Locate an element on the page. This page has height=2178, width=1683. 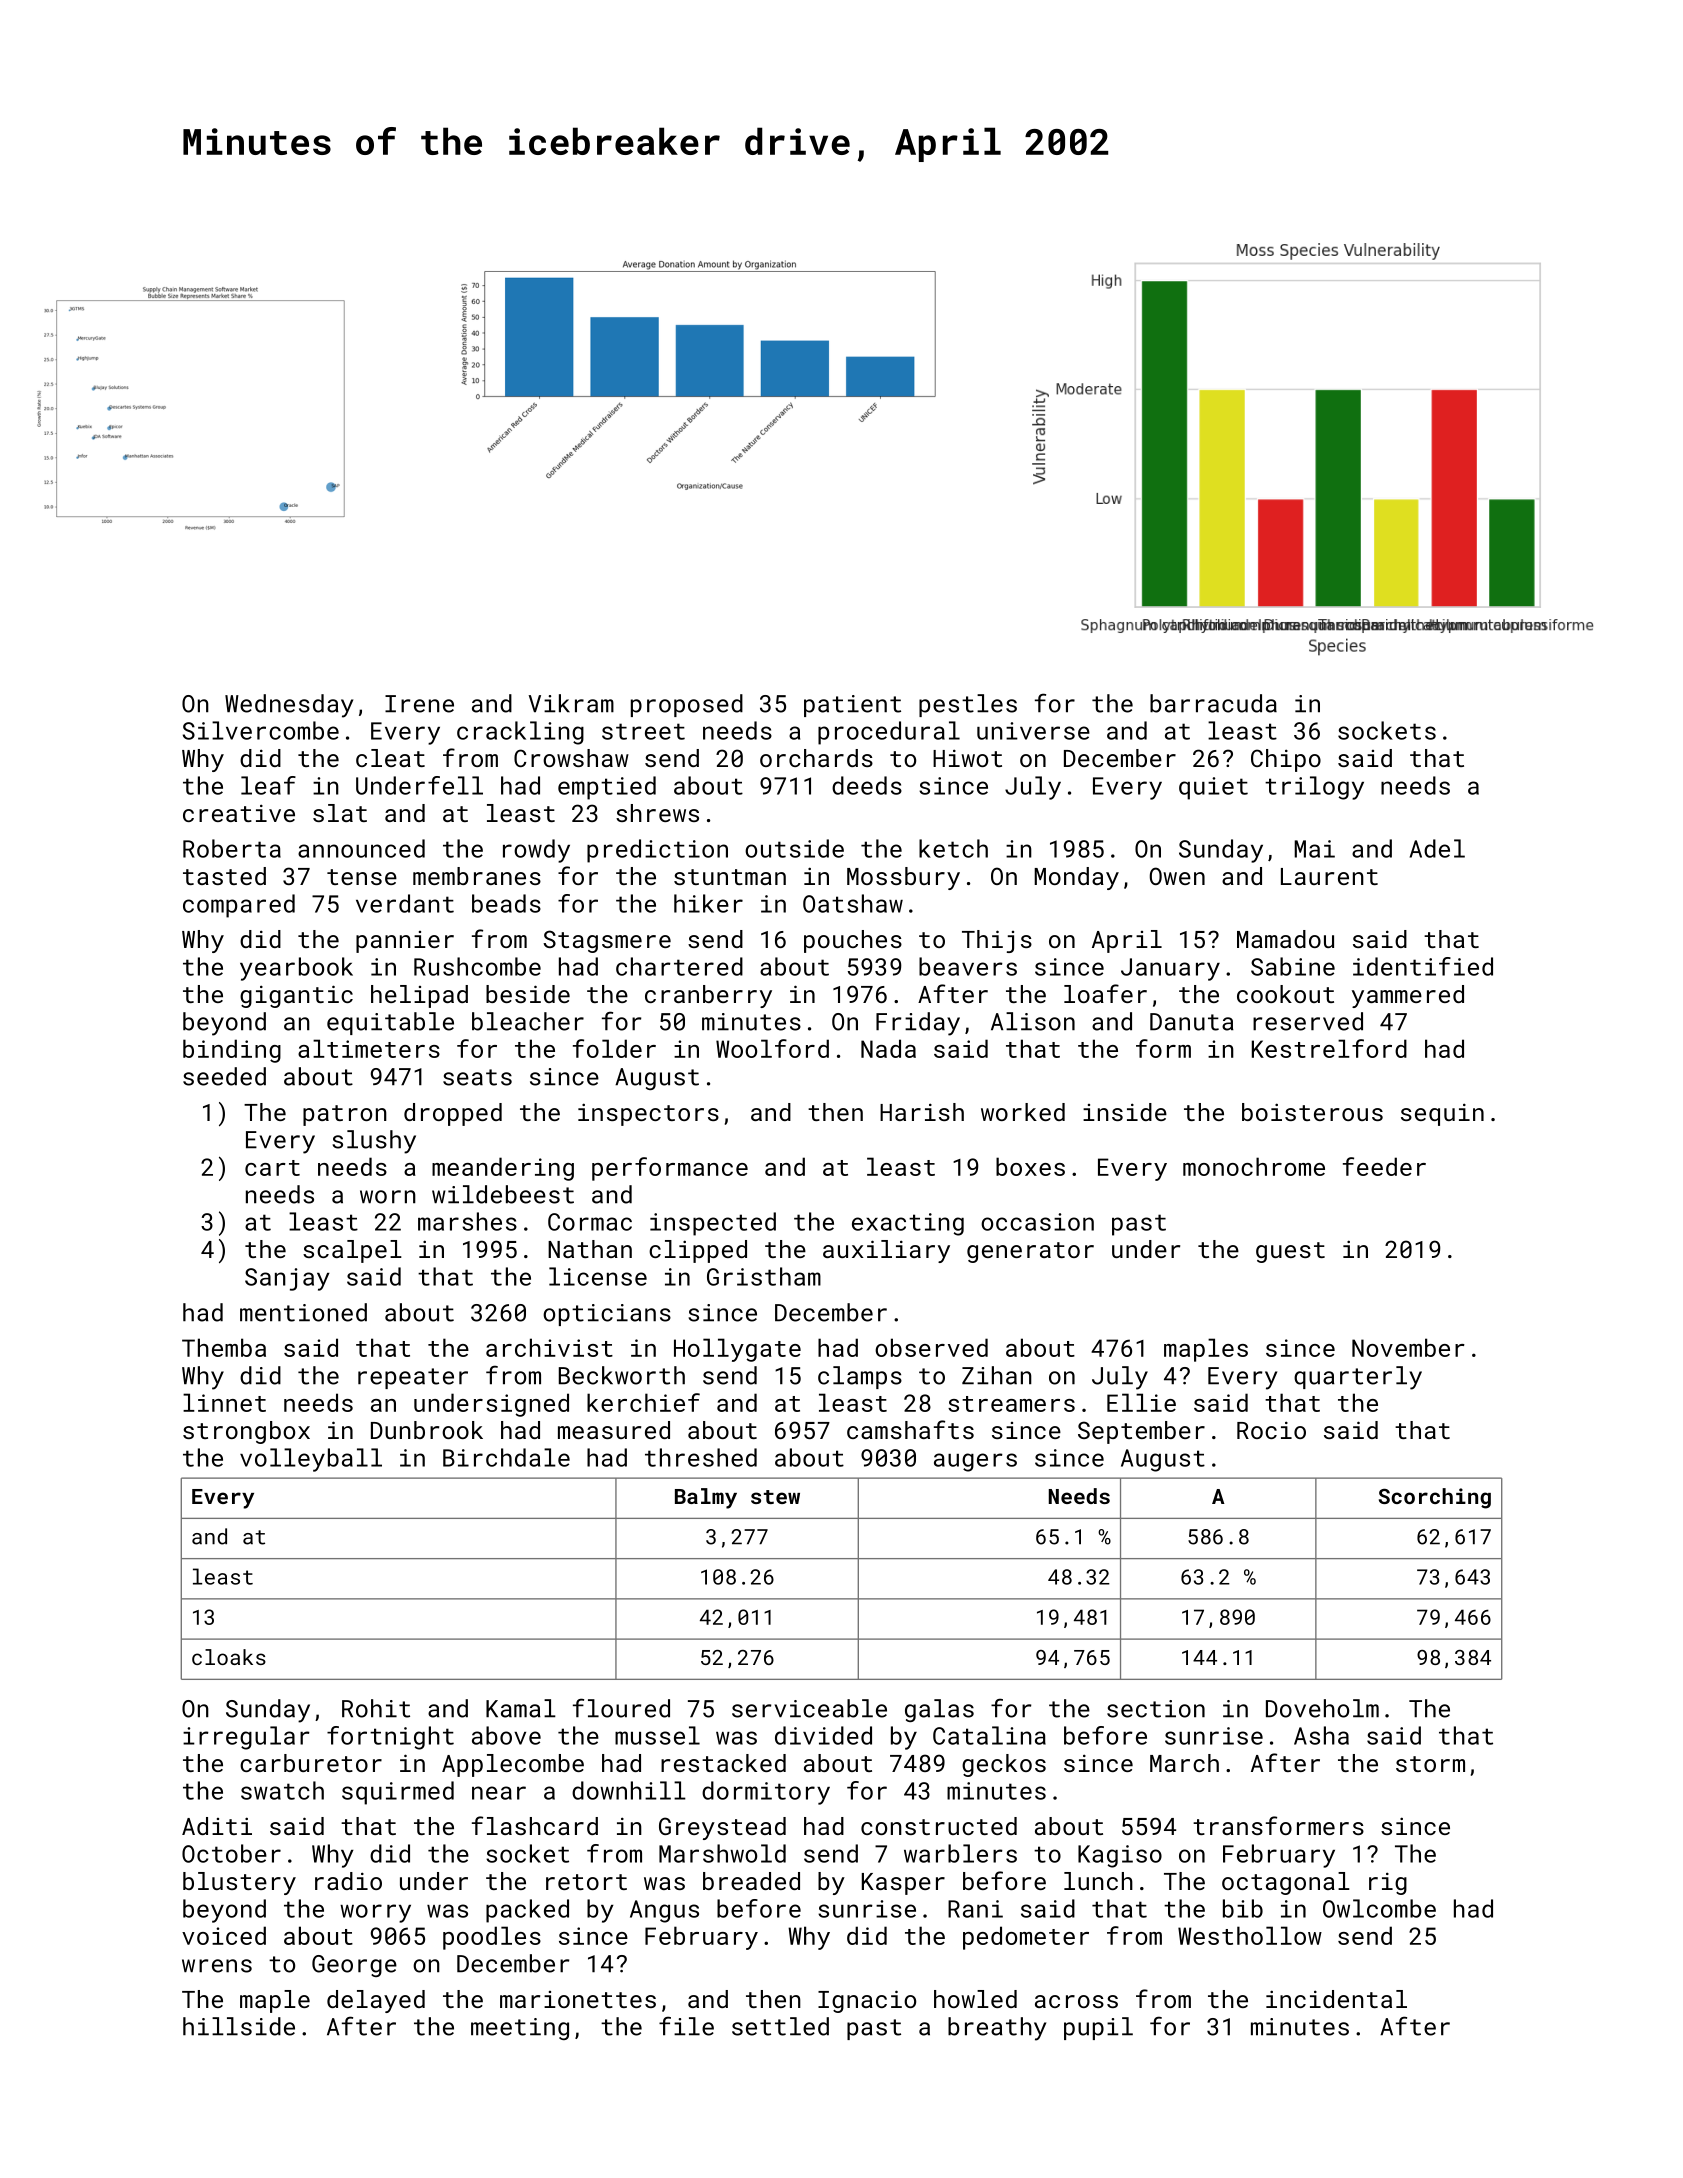
identified is located at coordinates (1423, 966).
